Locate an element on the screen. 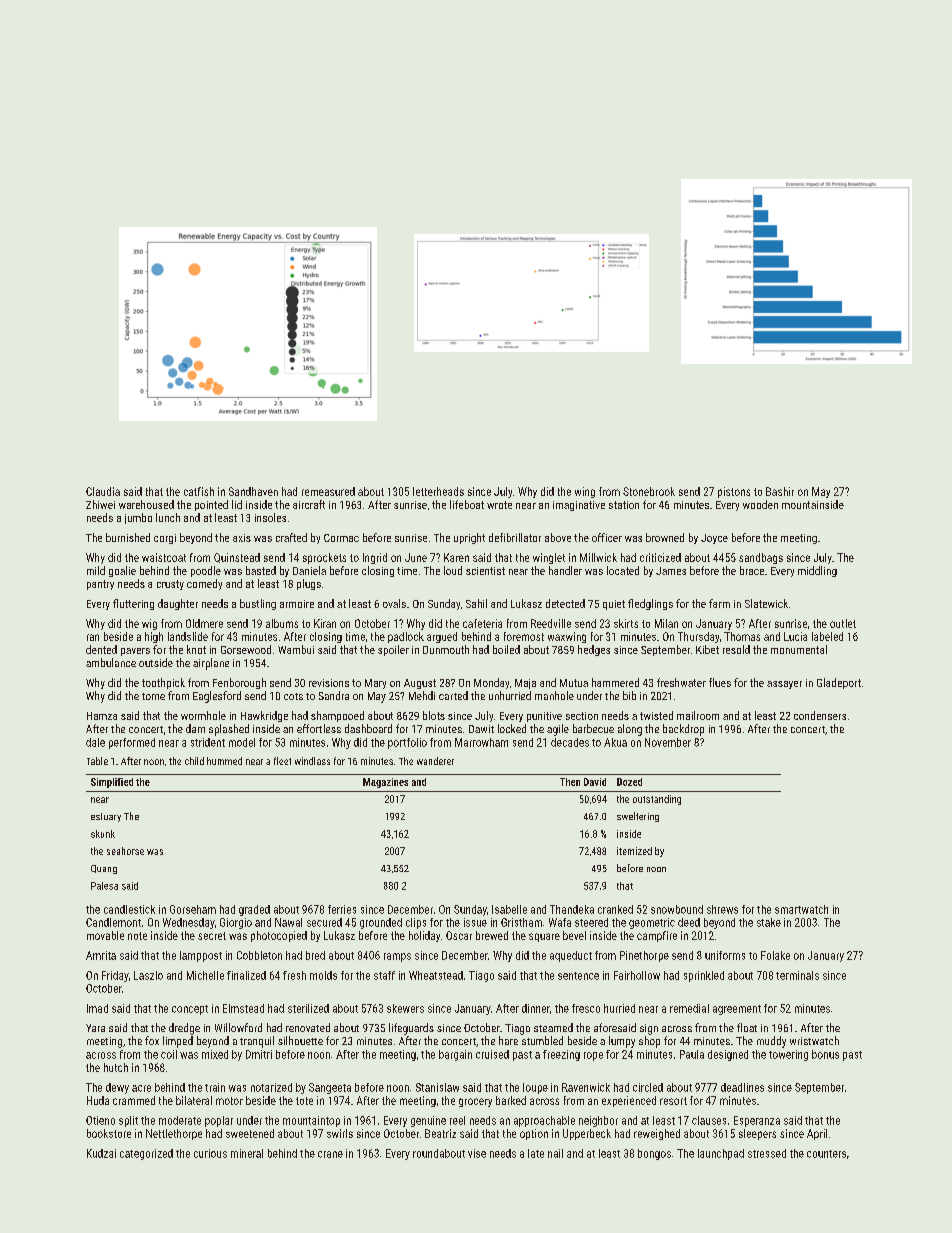 The width and height of the screenshot is (952, 1233). train is located at coordinates (215, 1087).
